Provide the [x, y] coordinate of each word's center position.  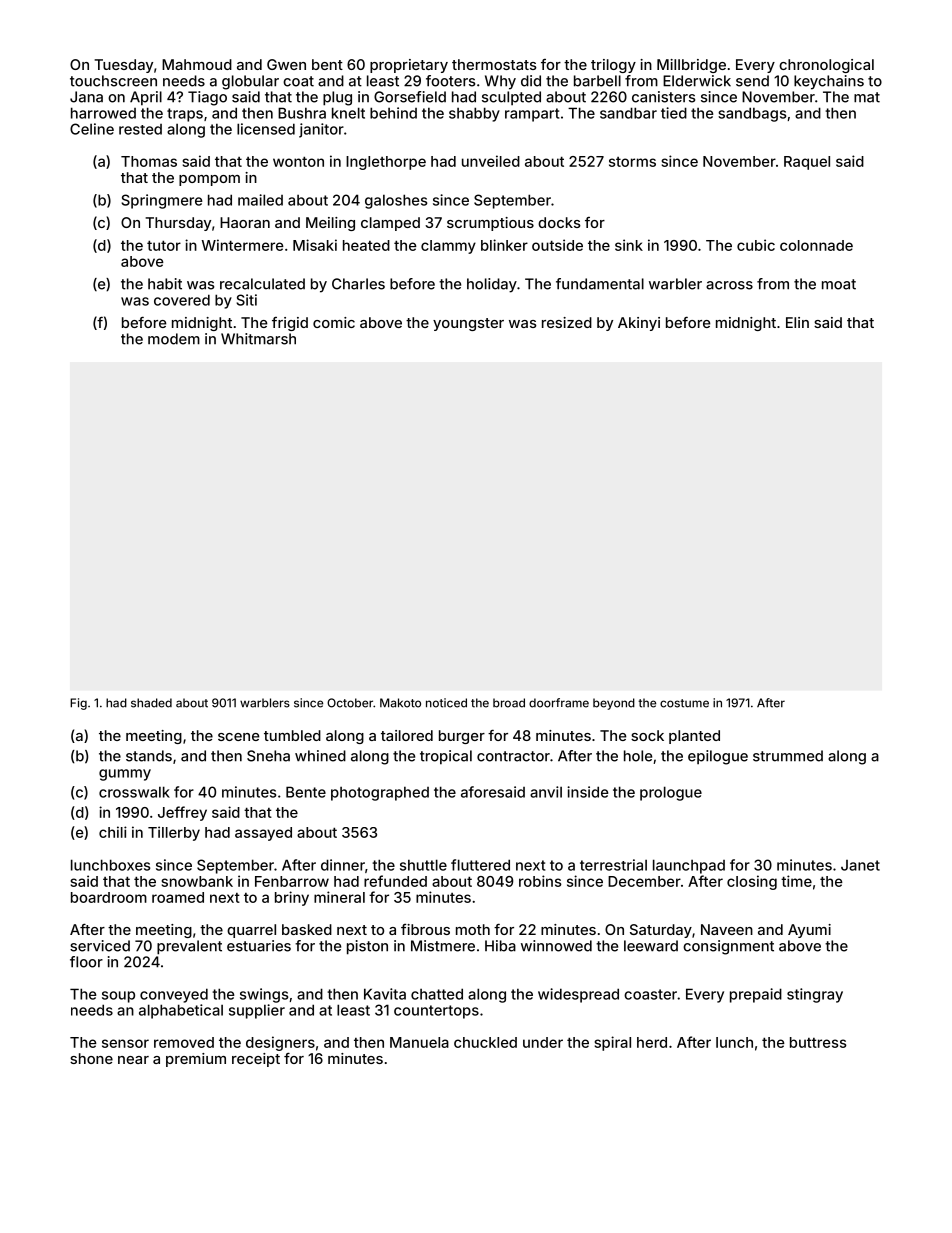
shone [91, 1058]
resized [567, 322]
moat [839, 284]
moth [473, 929]
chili [113, 832]
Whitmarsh [258, 339]
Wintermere [243, 245]
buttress [818, 1042]
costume [684, 703]
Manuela [419, 1042]
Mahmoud [197, 64]
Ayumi [809, 931]
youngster [468, 324]
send [752, 81]
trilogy [613, 66]
